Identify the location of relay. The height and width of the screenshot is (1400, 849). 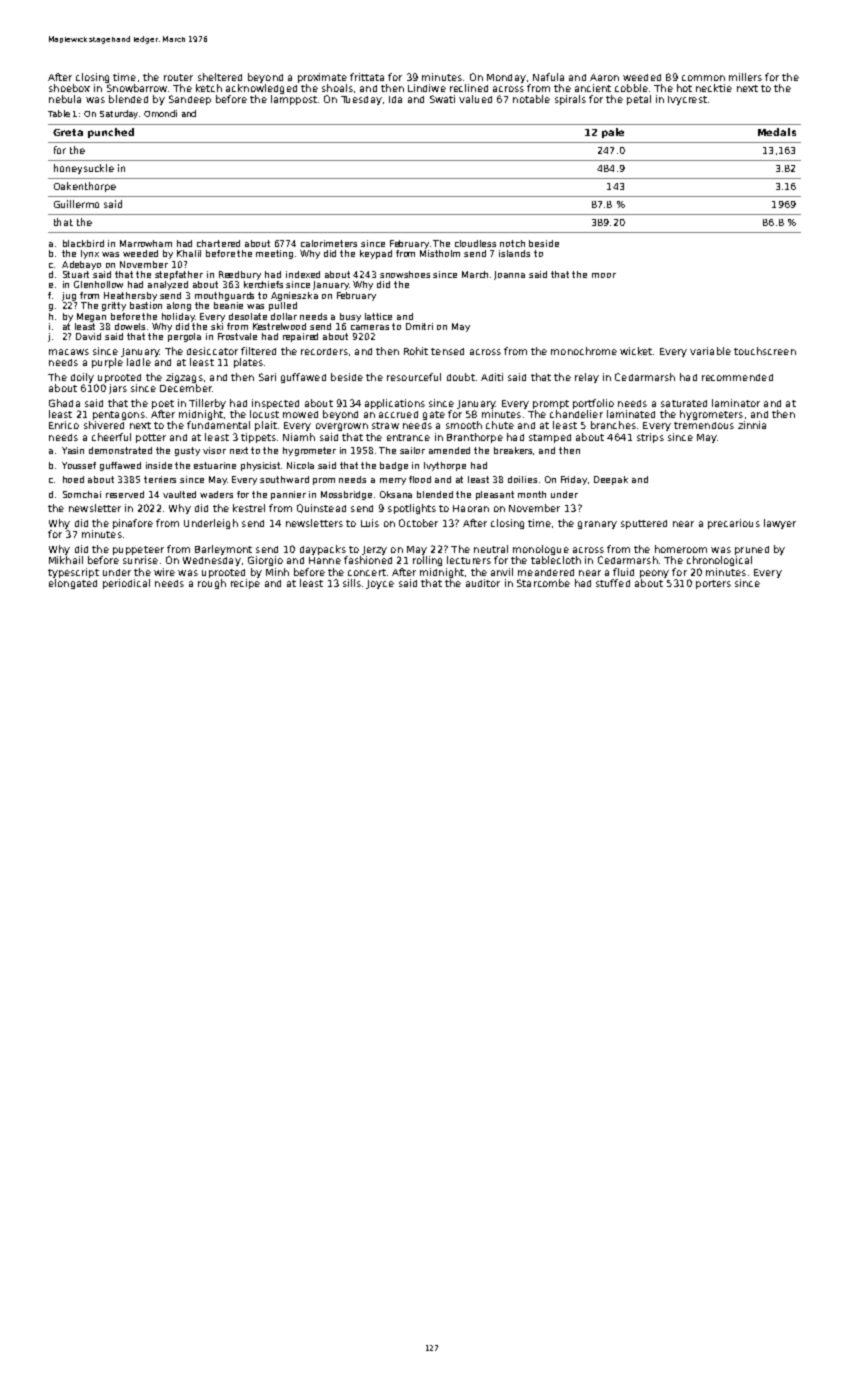
(587, 378).
